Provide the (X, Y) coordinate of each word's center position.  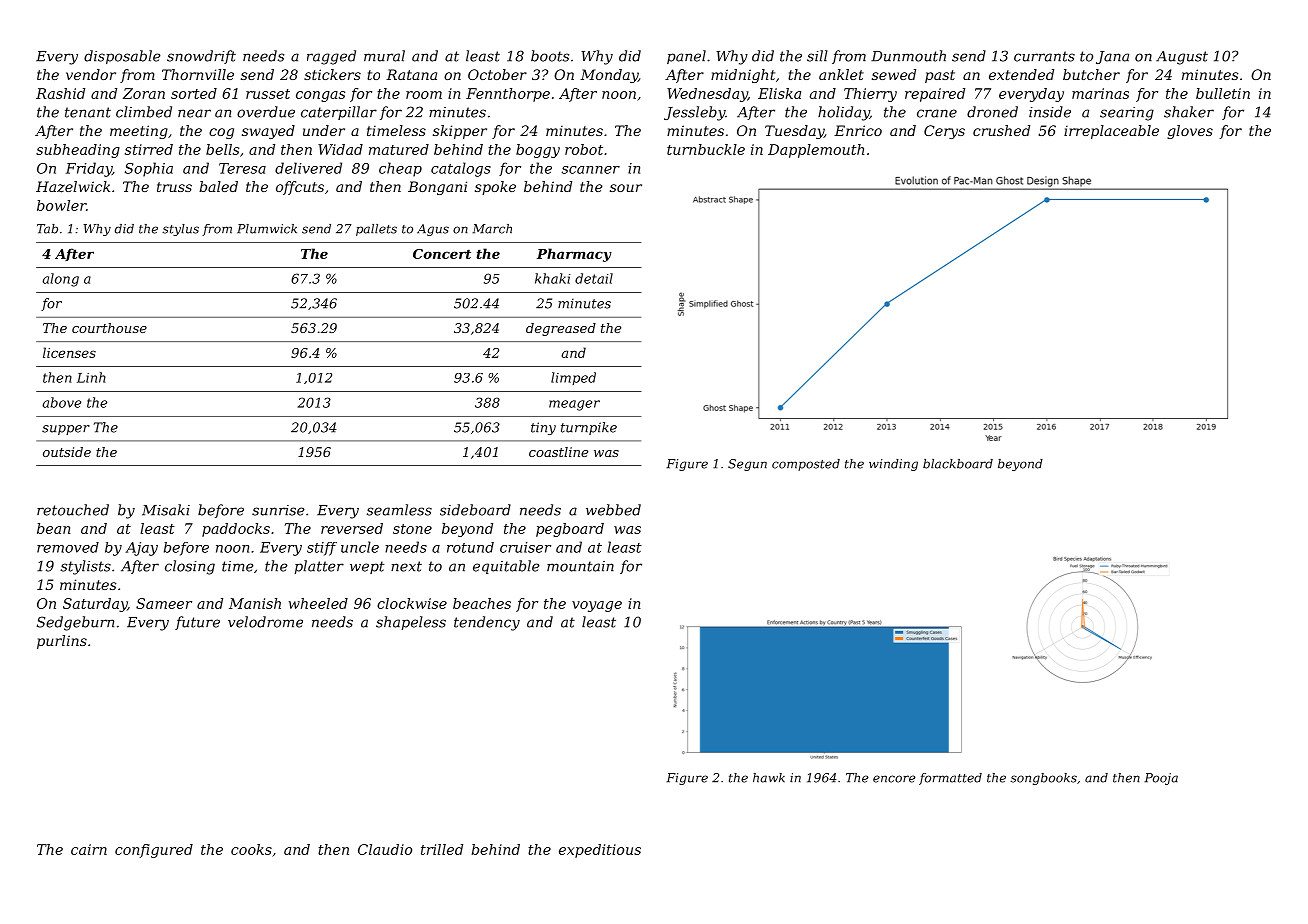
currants (1044, 56)
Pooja (1161, 779)
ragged (331, 57)
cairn (89, 849)
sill (817, 56)
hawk (769, 778)
